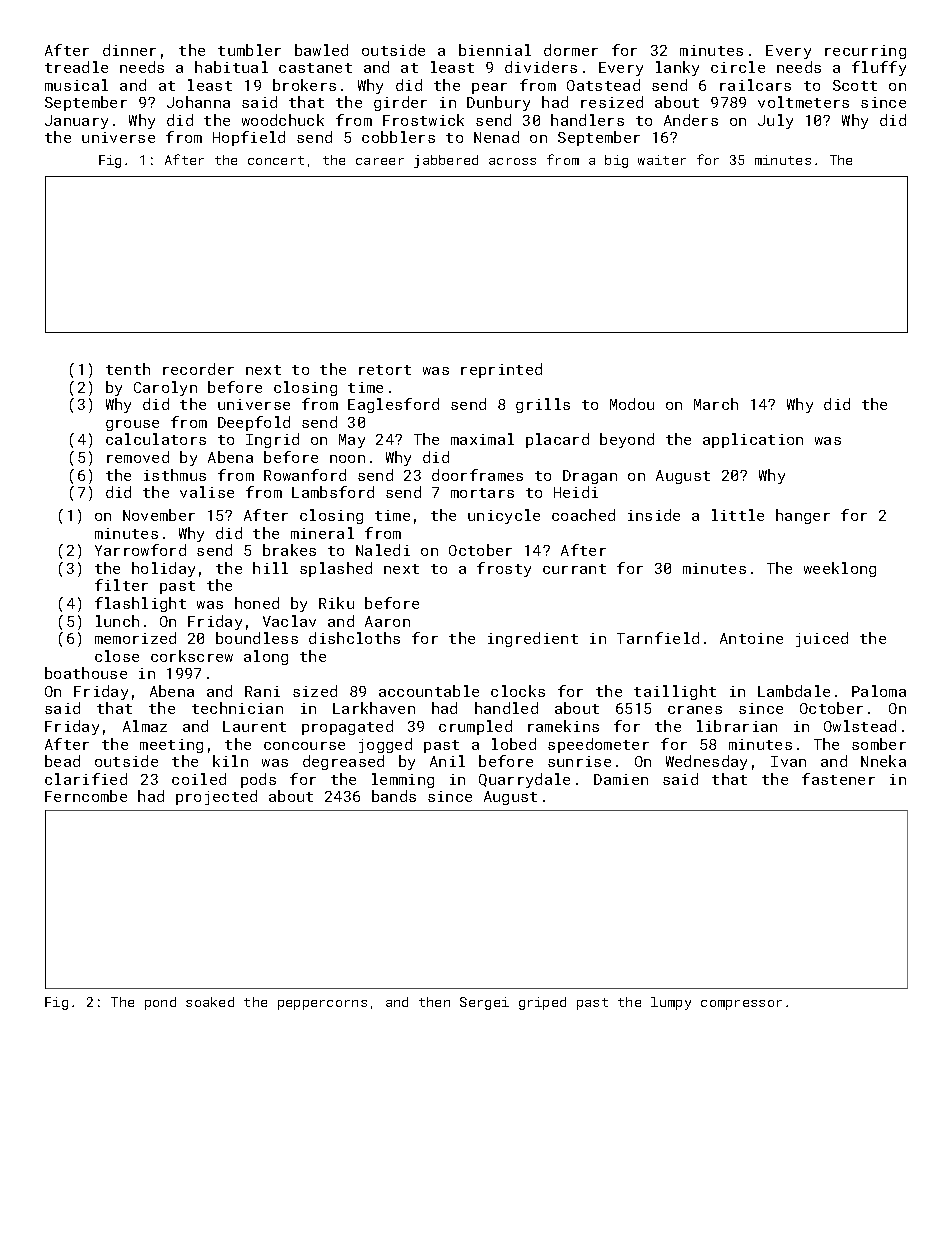  Describe the element at coordinates (160, 1003) in the screenshot. I see `pond` at that location.
